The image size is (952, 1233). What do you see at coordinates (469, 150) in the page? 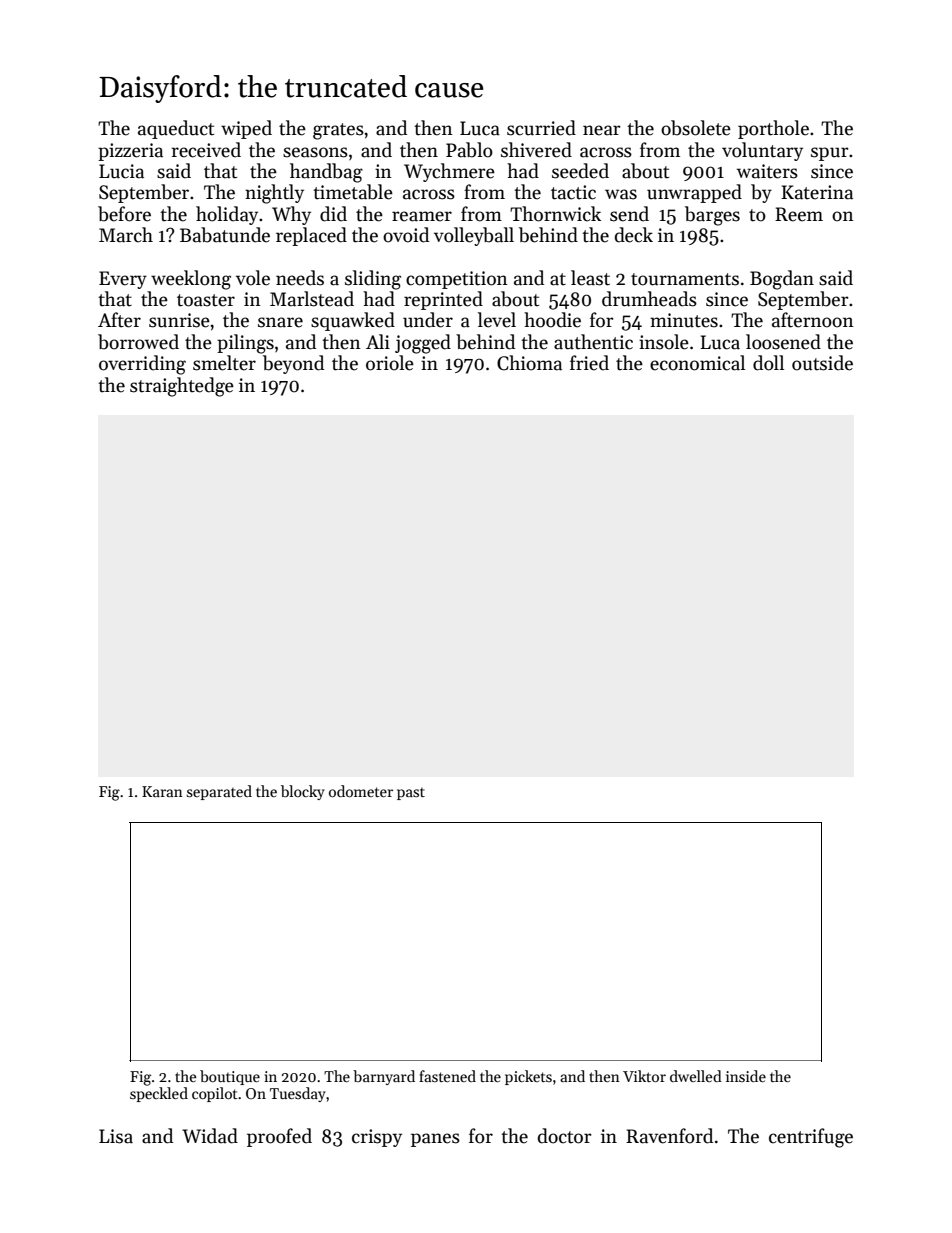
I see `Pablo` at bounding box center [469, 150].
